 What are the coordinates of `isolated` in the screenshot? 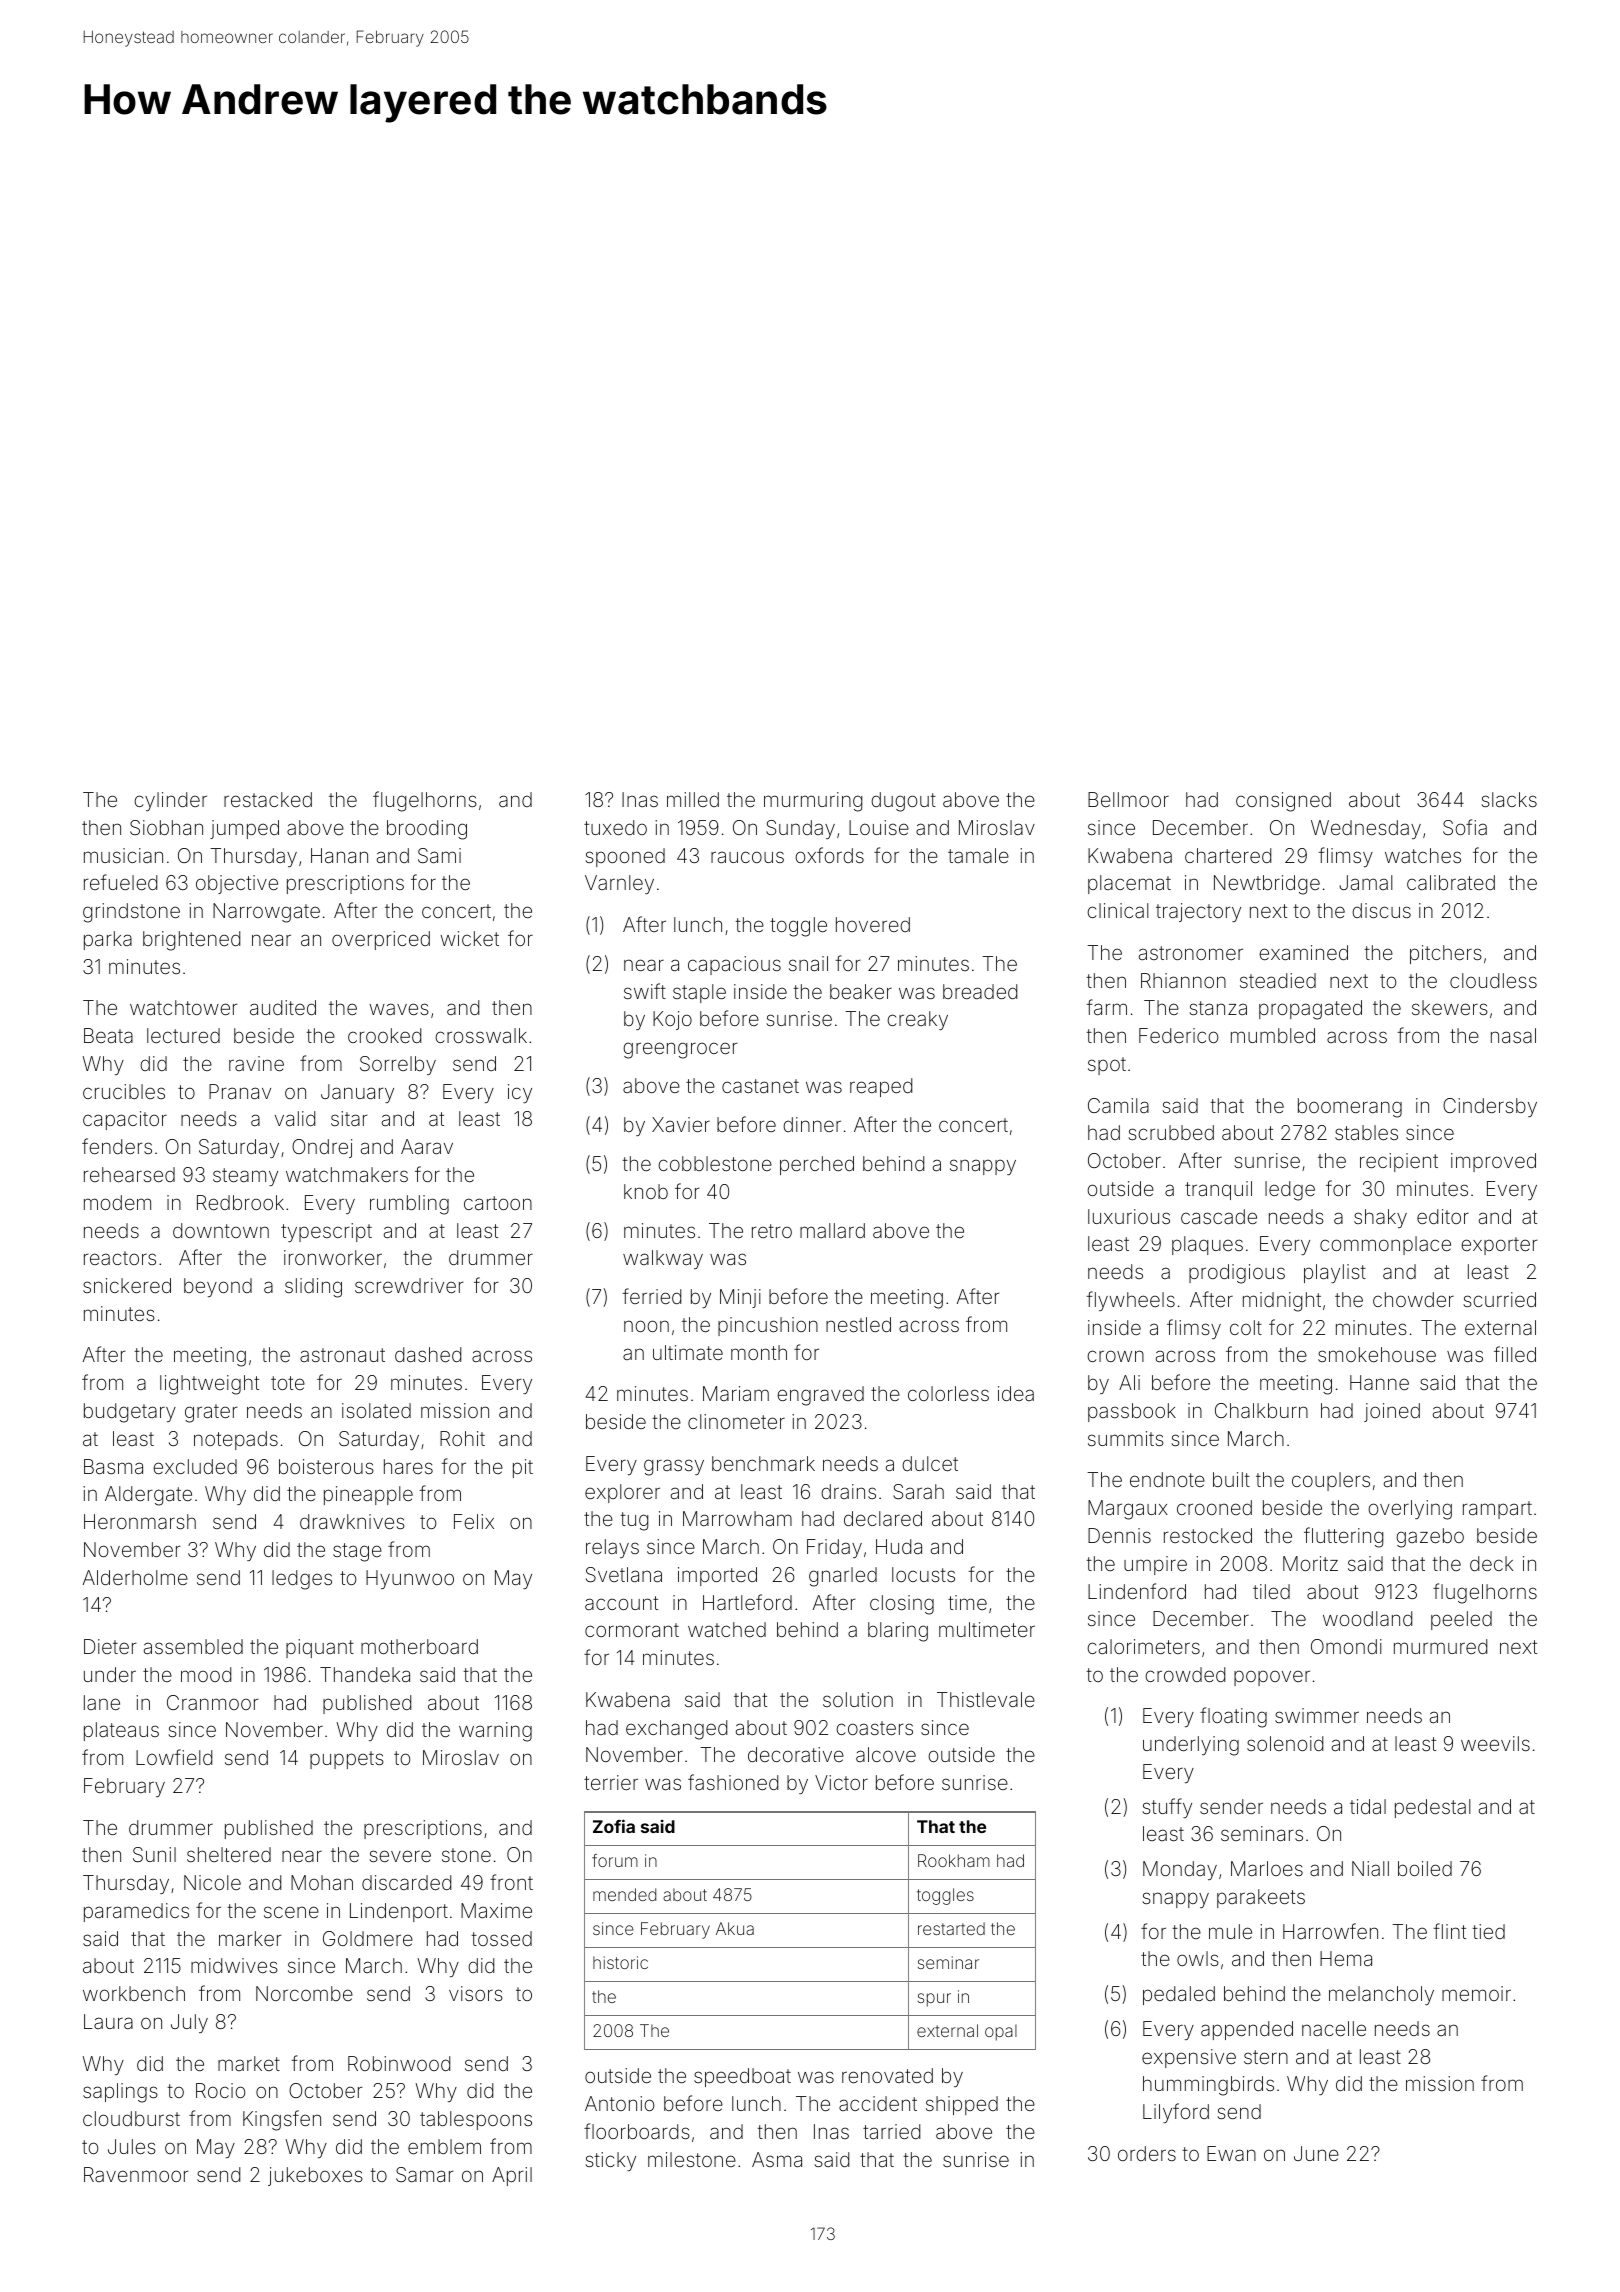 It's located at (376, 1410).
